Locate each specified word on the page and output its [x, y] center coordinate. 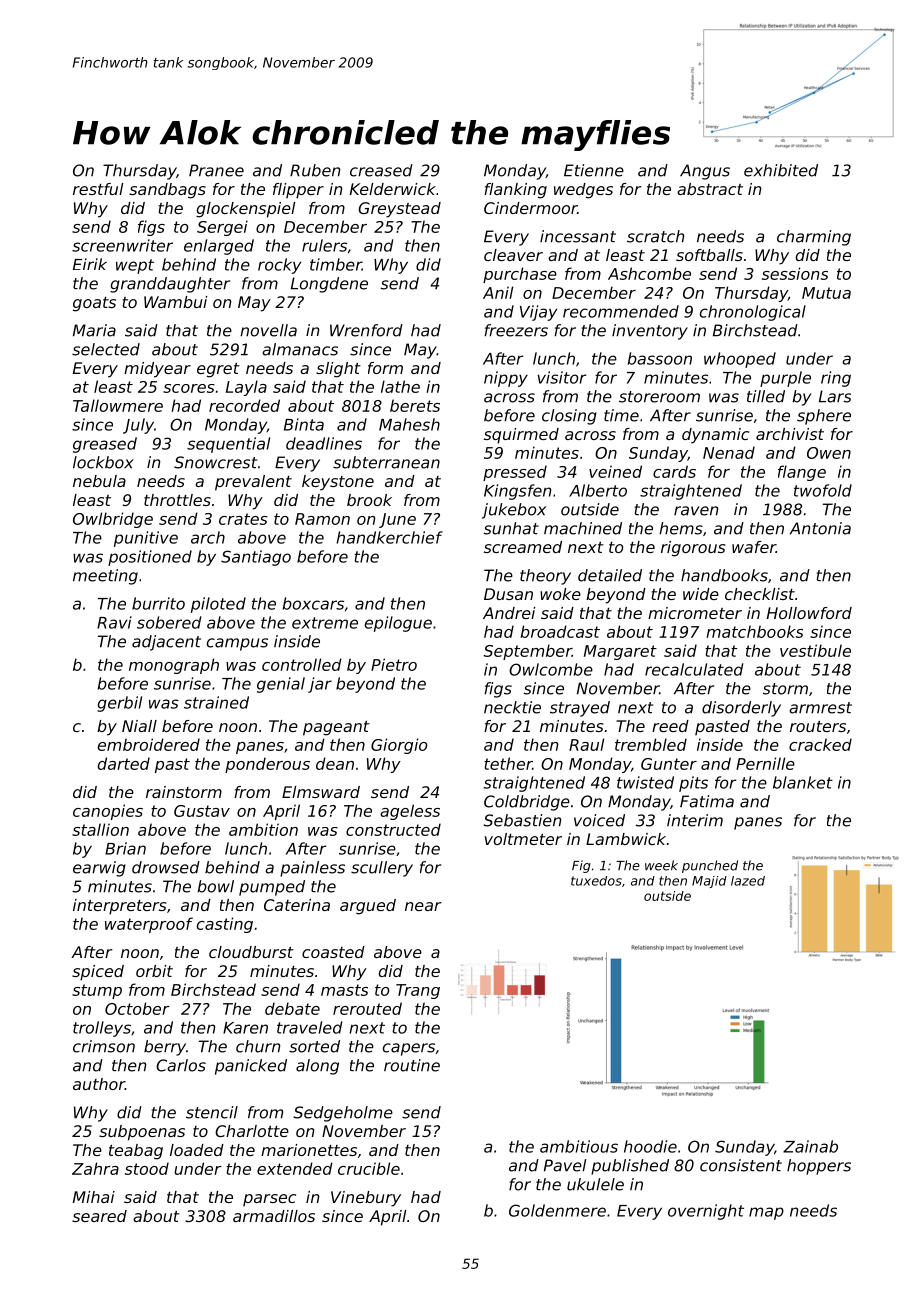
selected [106, 349]
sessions [795, 273]
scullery [382, 869]
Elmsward [321, 792]
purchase [520, 275]
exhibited [781, 170]
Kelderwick [393, 189]
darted [124, 763]
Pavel [565, 1165]
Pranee [216, 170]
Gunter [669, 764]
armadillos [274, 1216]
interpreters [120, 907]
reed [670, 726]
